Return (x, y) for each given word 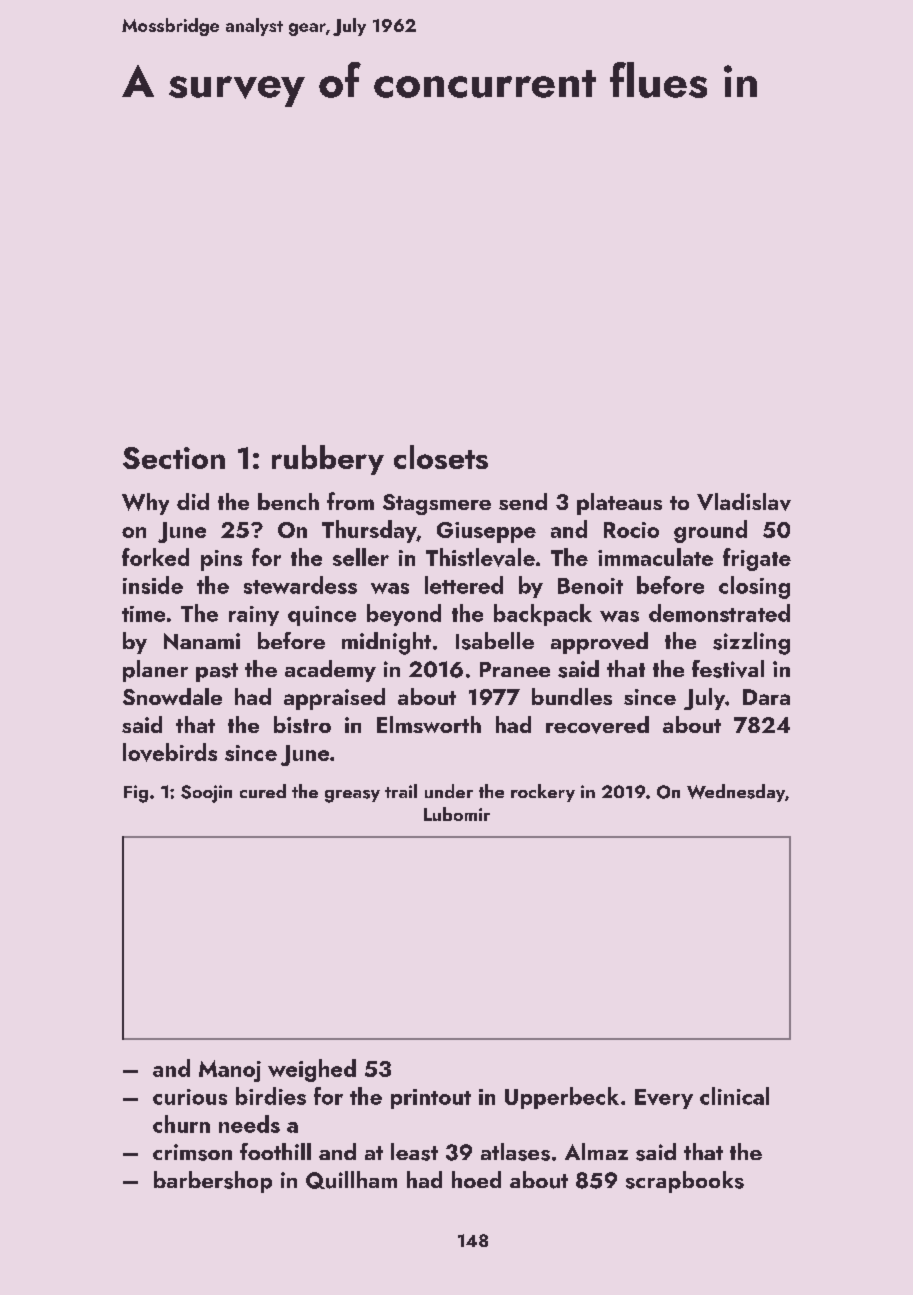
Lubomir (457, 814)
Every (664, 1099)
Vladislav (744, 502)
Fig (136, 794)
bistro (302, 724)
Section (174, 458)
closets (441, 457)
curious (190, 1097)
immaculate (655, 557)
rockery (543, 793)
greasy (352, 796)
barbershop (213, 1182)
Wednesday (736, 793)
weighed (312, 1070)
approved (599, 643)
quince (322, 616)
